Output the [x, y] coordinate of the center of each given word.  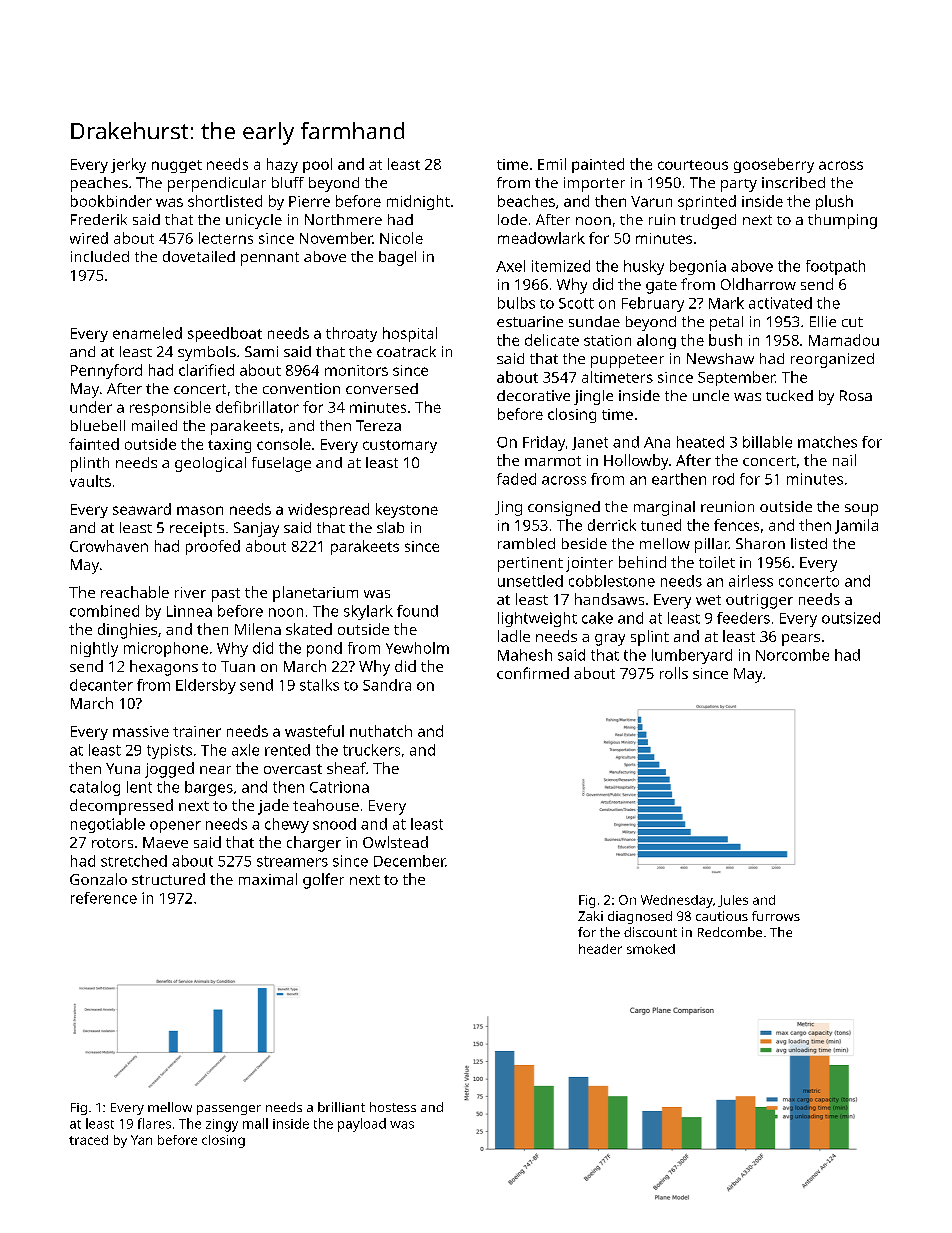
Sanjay [256, 529]
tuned [661, 525]
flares [154, 1123]
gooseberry [774, 165]
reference [104, 898]
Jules [733, 901]
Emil [552, 164]
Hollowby [636, 462]
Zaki [590, 916]
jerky [128, 165]
